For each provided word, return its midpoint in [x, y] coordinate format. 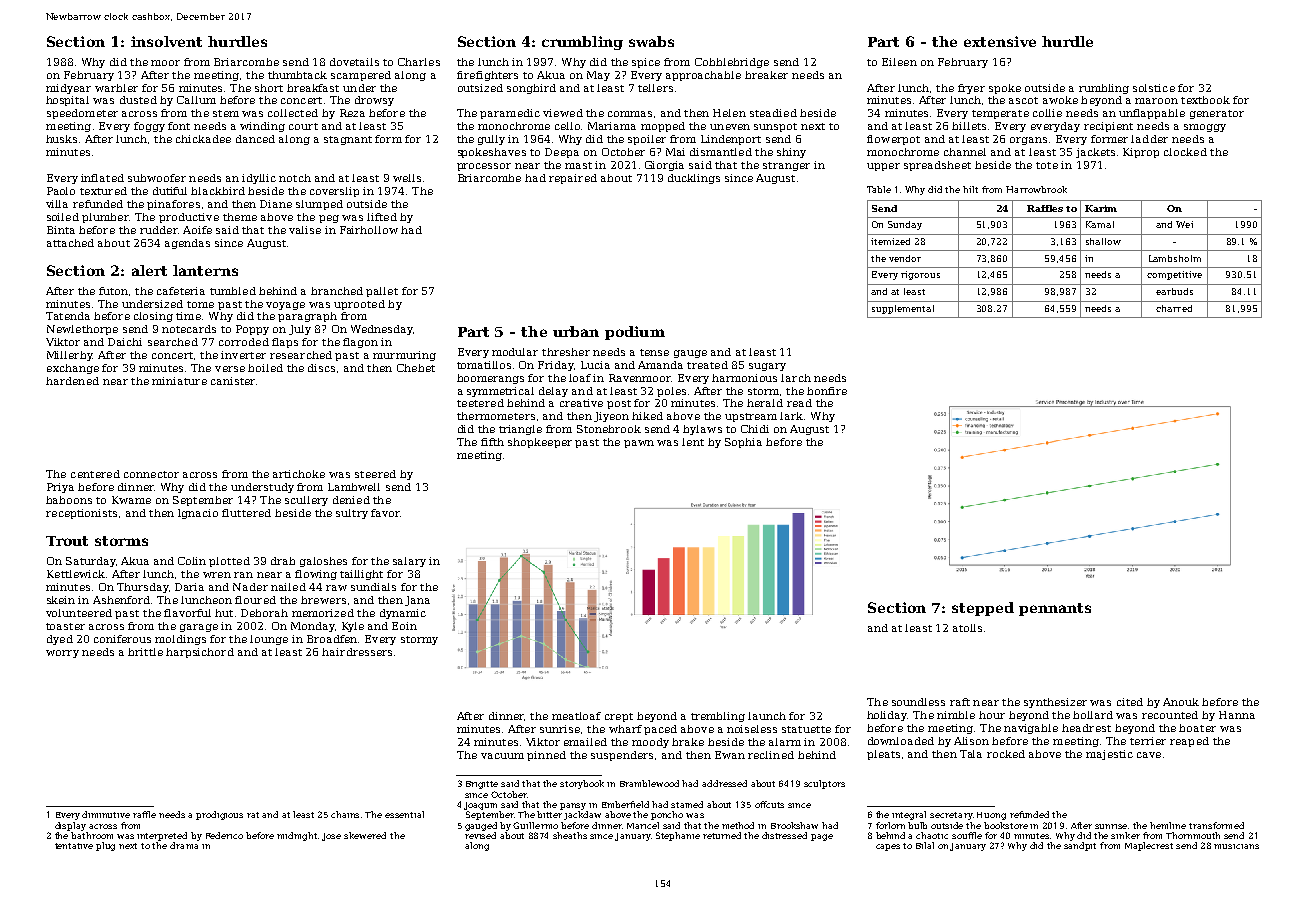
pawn [639, 444]
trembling [718, 717]
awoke [1060, 100]
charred [1174, 308]
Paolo [61, 191]
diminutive [106, 814]
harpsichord [200, 653]
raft [960, 702]
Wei [1184, 224]
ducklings [694, 179]
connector [151, 474]
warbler [116, 88]
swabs [651, 41]
